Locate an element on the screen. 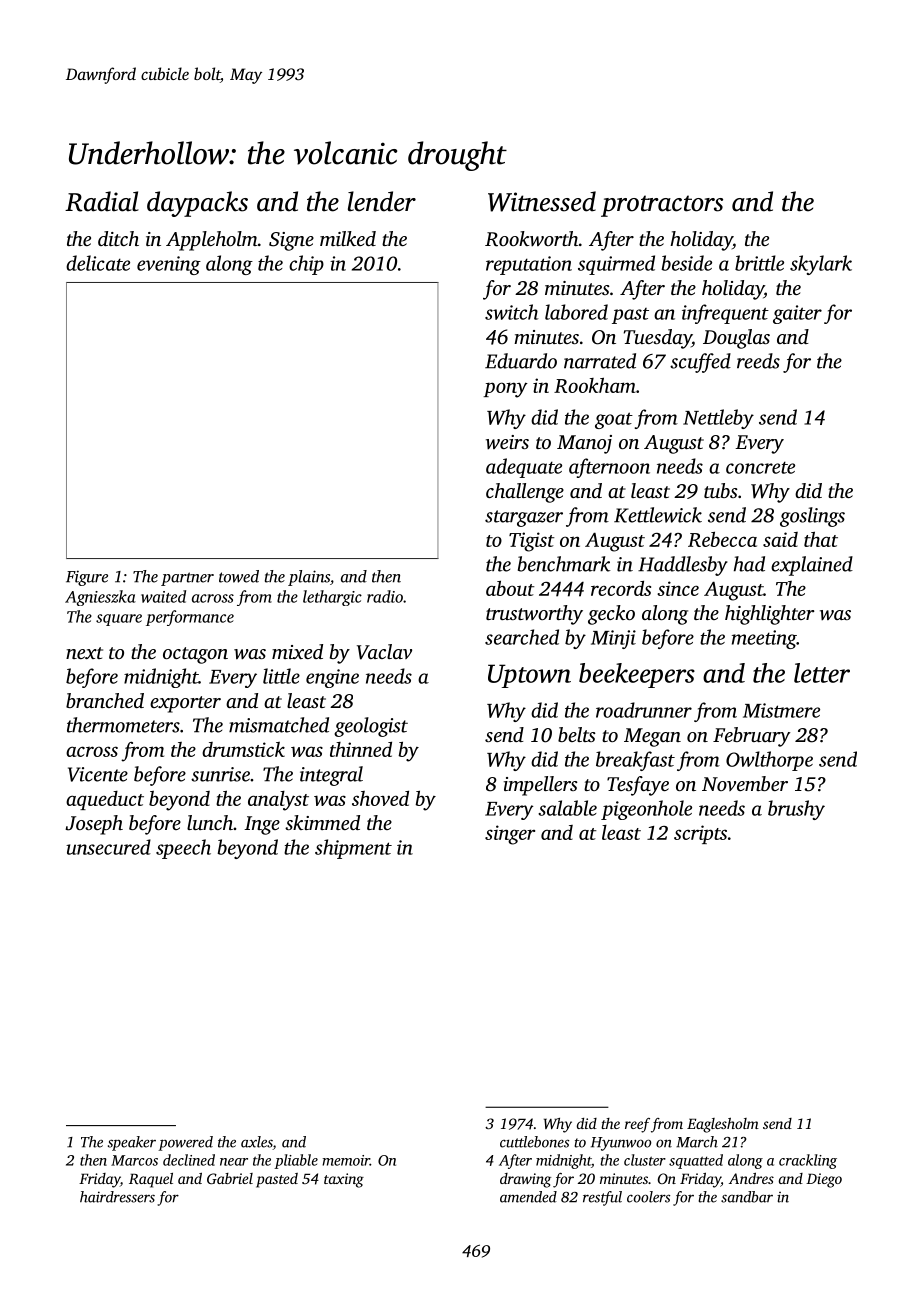 The height and width of the screenshot is (1311, 924). amended is located at coordinates (528, 1197).
